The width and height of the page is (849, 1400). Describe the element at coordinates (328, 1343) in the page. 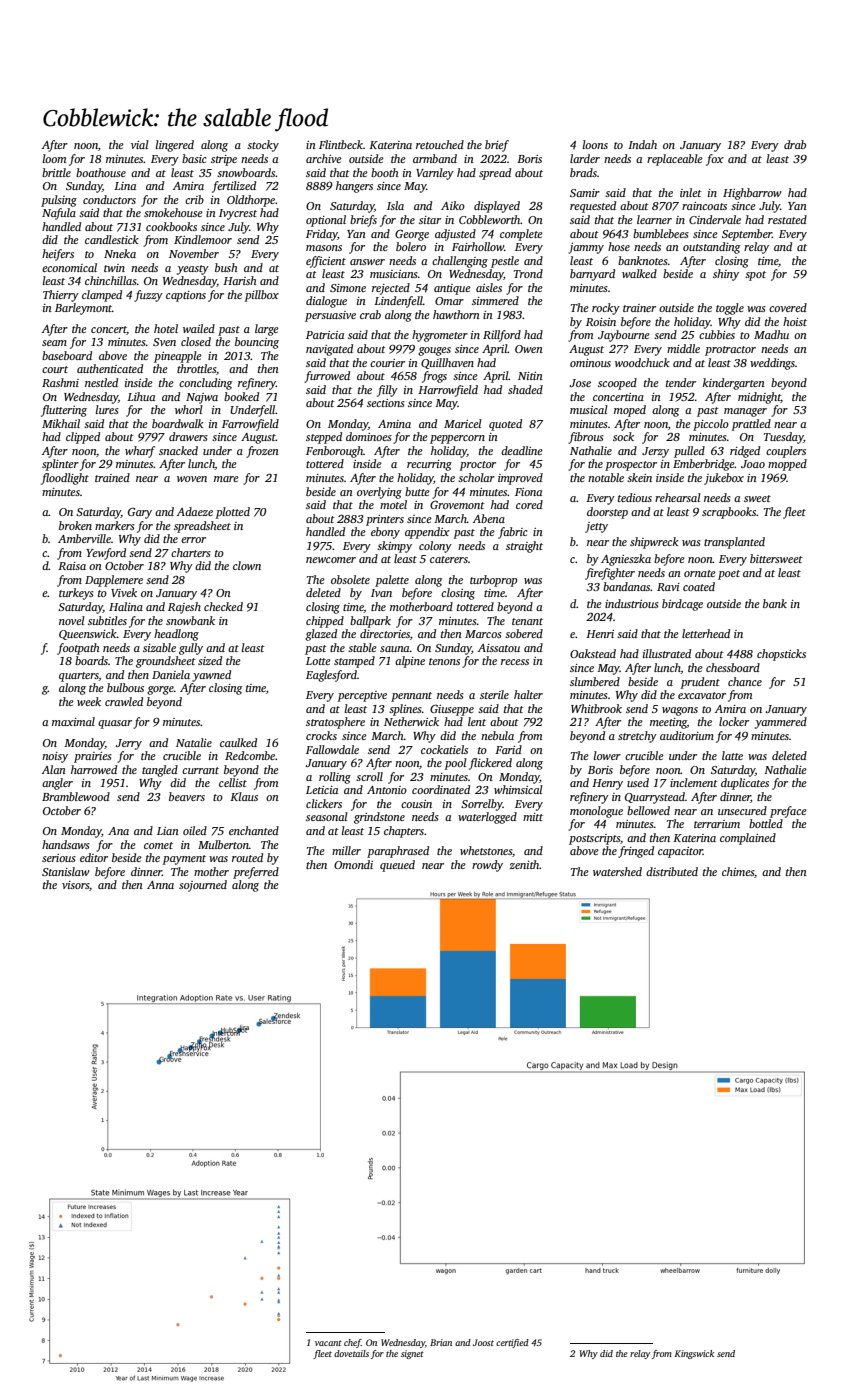

I see `vacant` at that location.
